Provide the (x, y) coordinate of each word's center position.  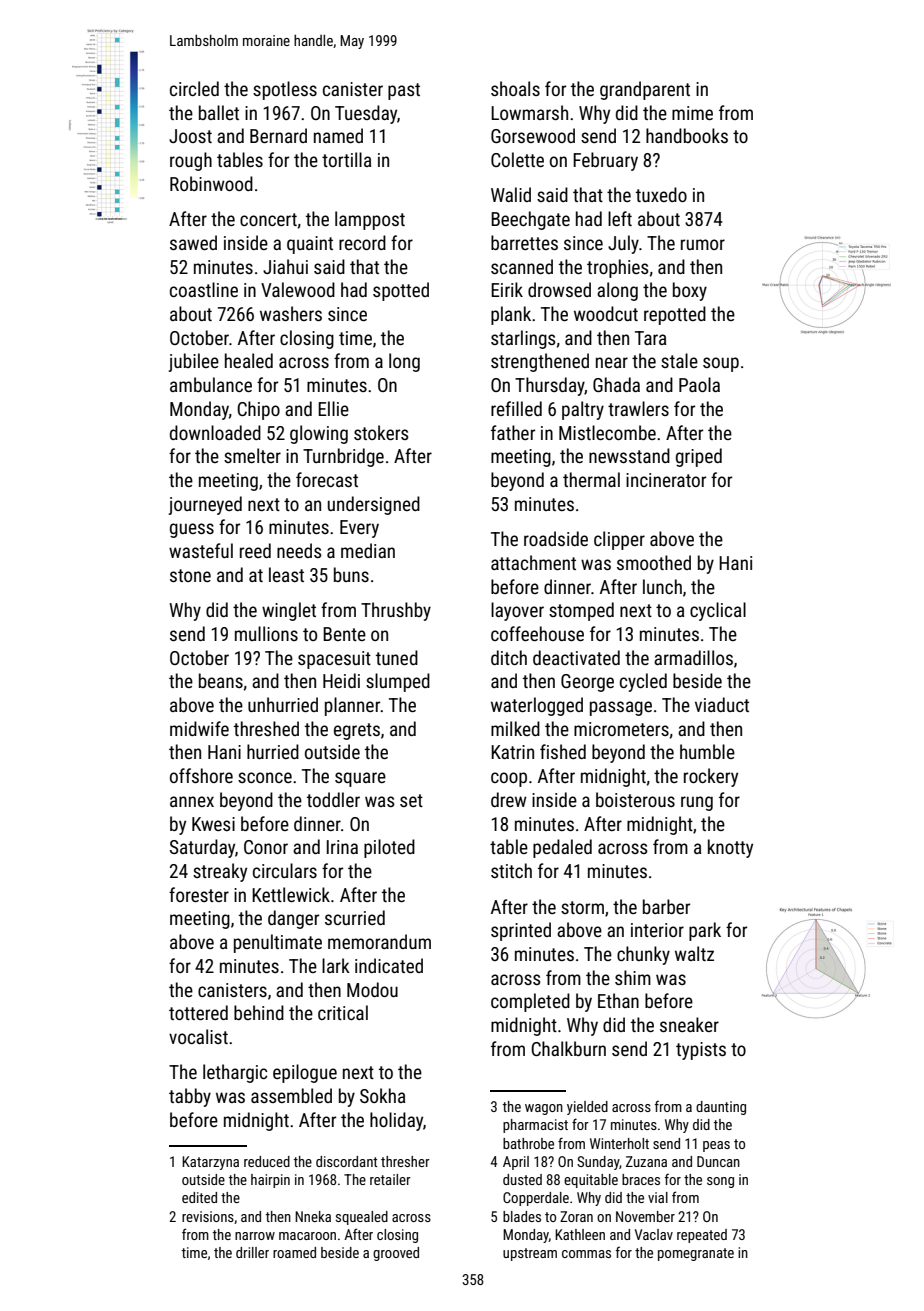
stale (679, 360)
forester (199, 894)
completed (530, 1002)
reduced (267, 1161)
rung (697, 803)
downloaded (215, 432)
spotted (401, 291)
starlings (523, 339)
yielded (587, 1108)
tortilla (346, 159)
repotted (675, 315)
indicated (389, 965)
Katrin (512, 752)
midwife (199, 728)
